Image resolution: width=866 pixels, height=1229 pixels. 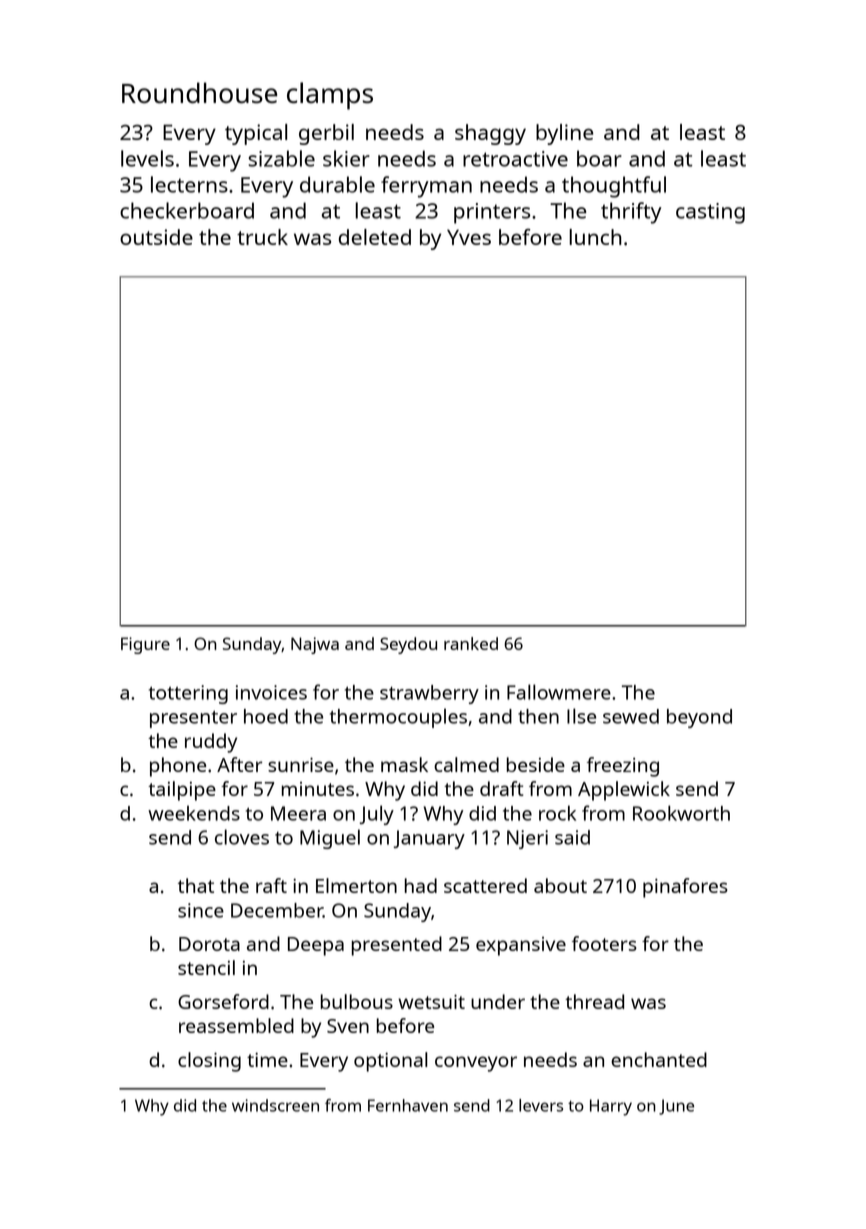 I want to click on Roundhouse, so click(x=199, y=92).
